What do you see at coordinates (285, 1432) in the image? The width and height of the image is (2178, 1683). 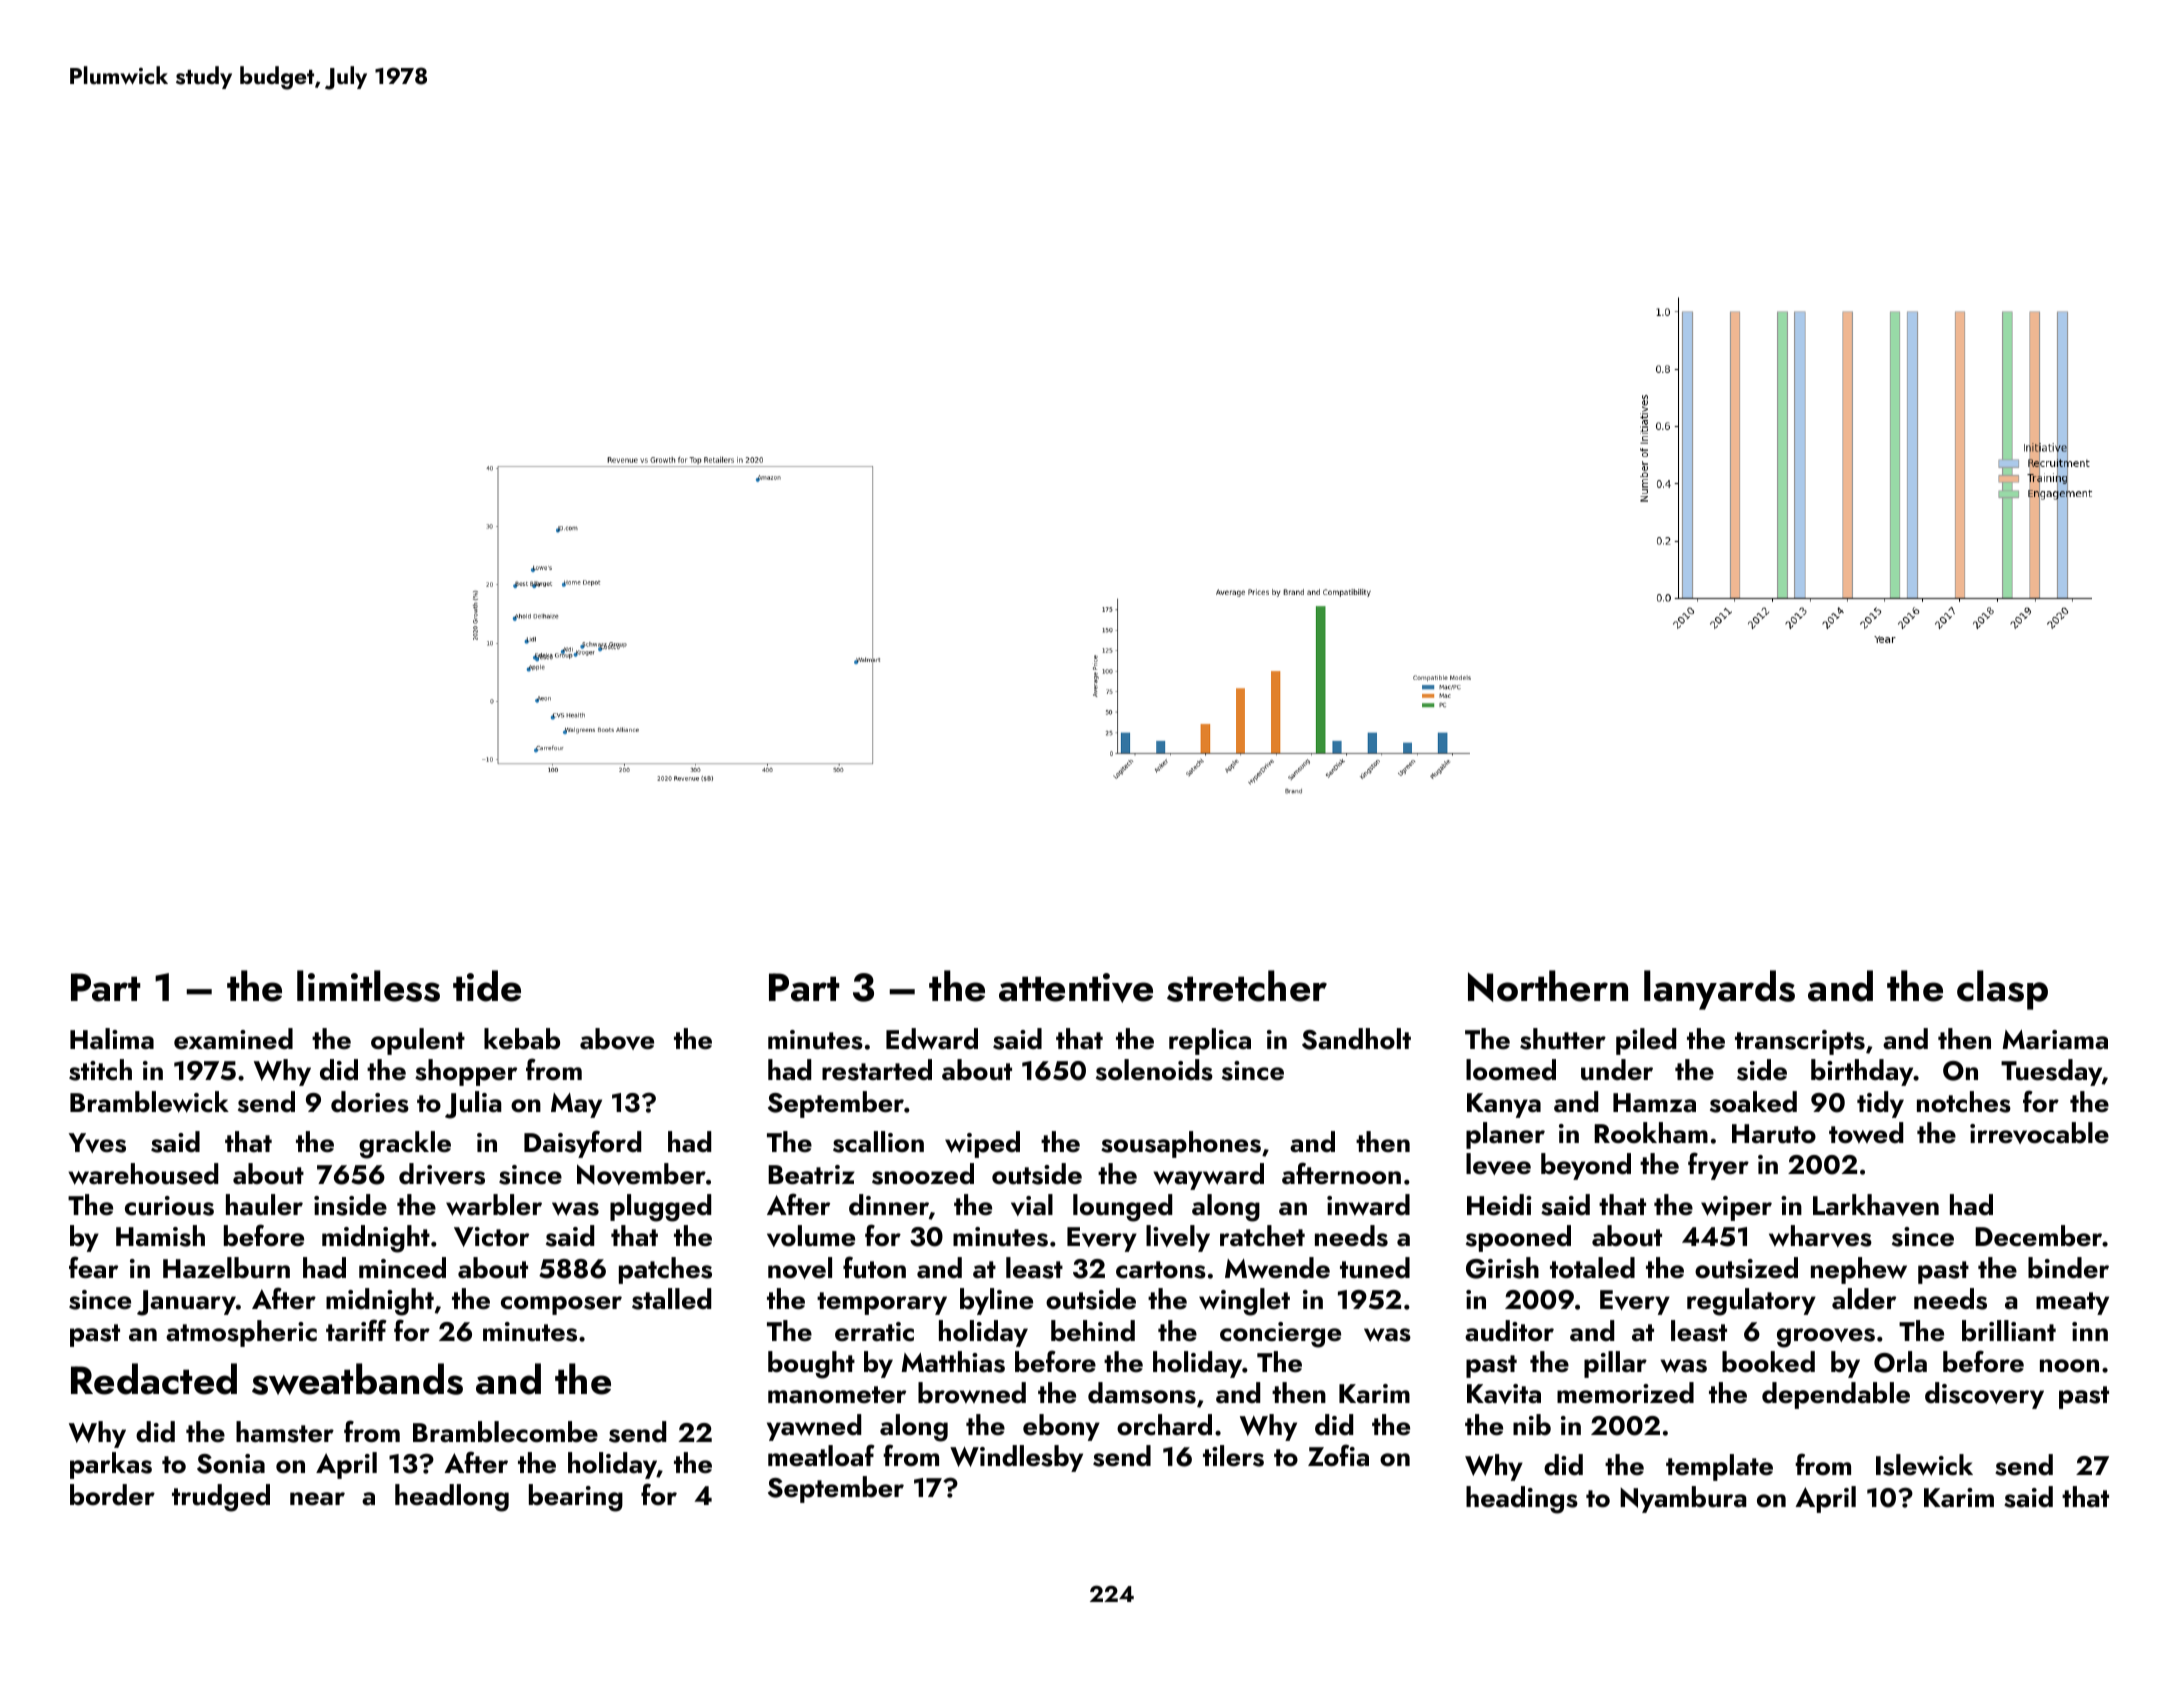 I see `hamster` at bounding box center [285, 1432].
